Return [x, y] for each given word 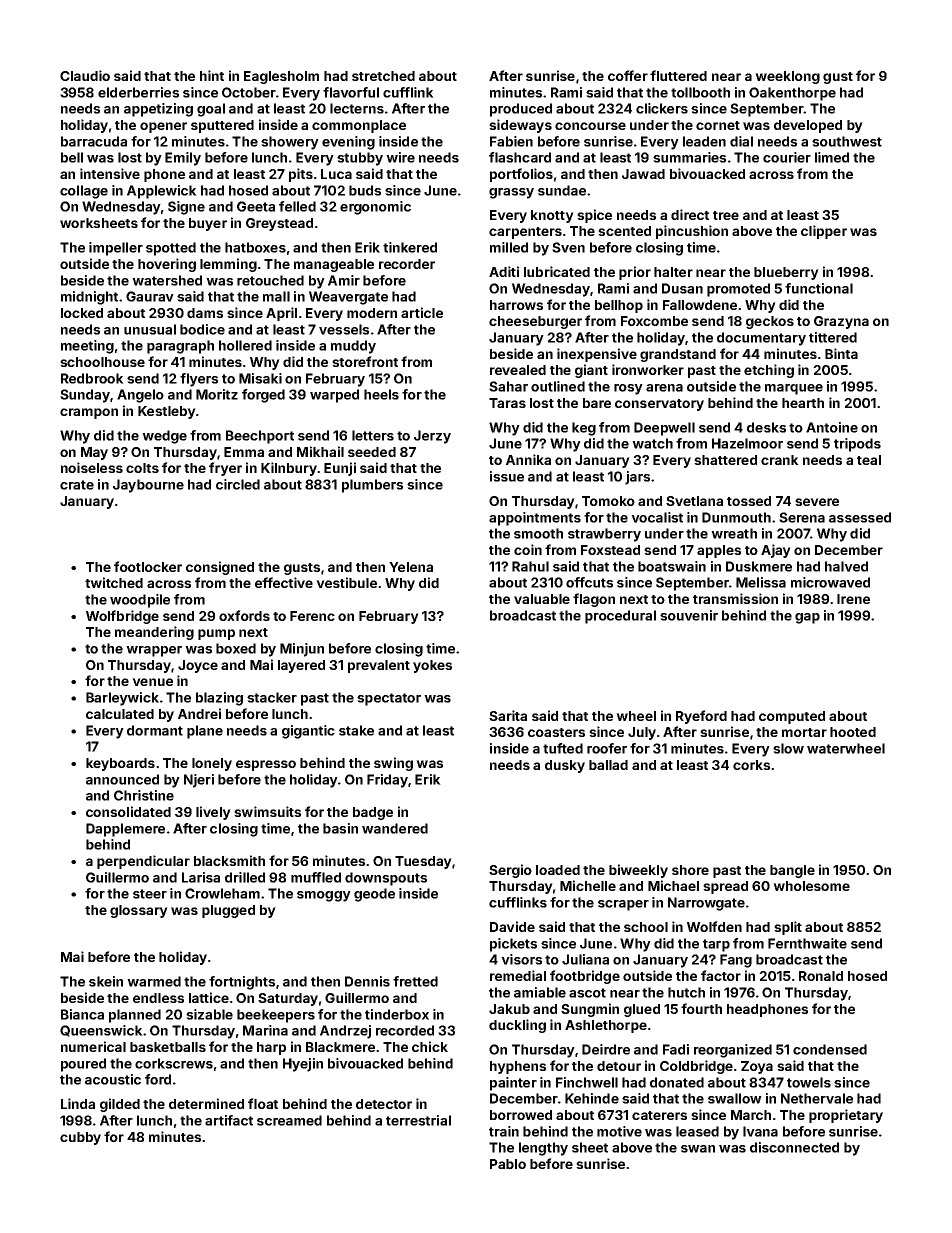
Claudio [85, 75]
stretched [383, 76]
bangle [792, 871]
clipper [824, 232]
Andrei [199, 713]
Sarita [508, 715]
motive [619, 1131]
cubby [80, 1138]
